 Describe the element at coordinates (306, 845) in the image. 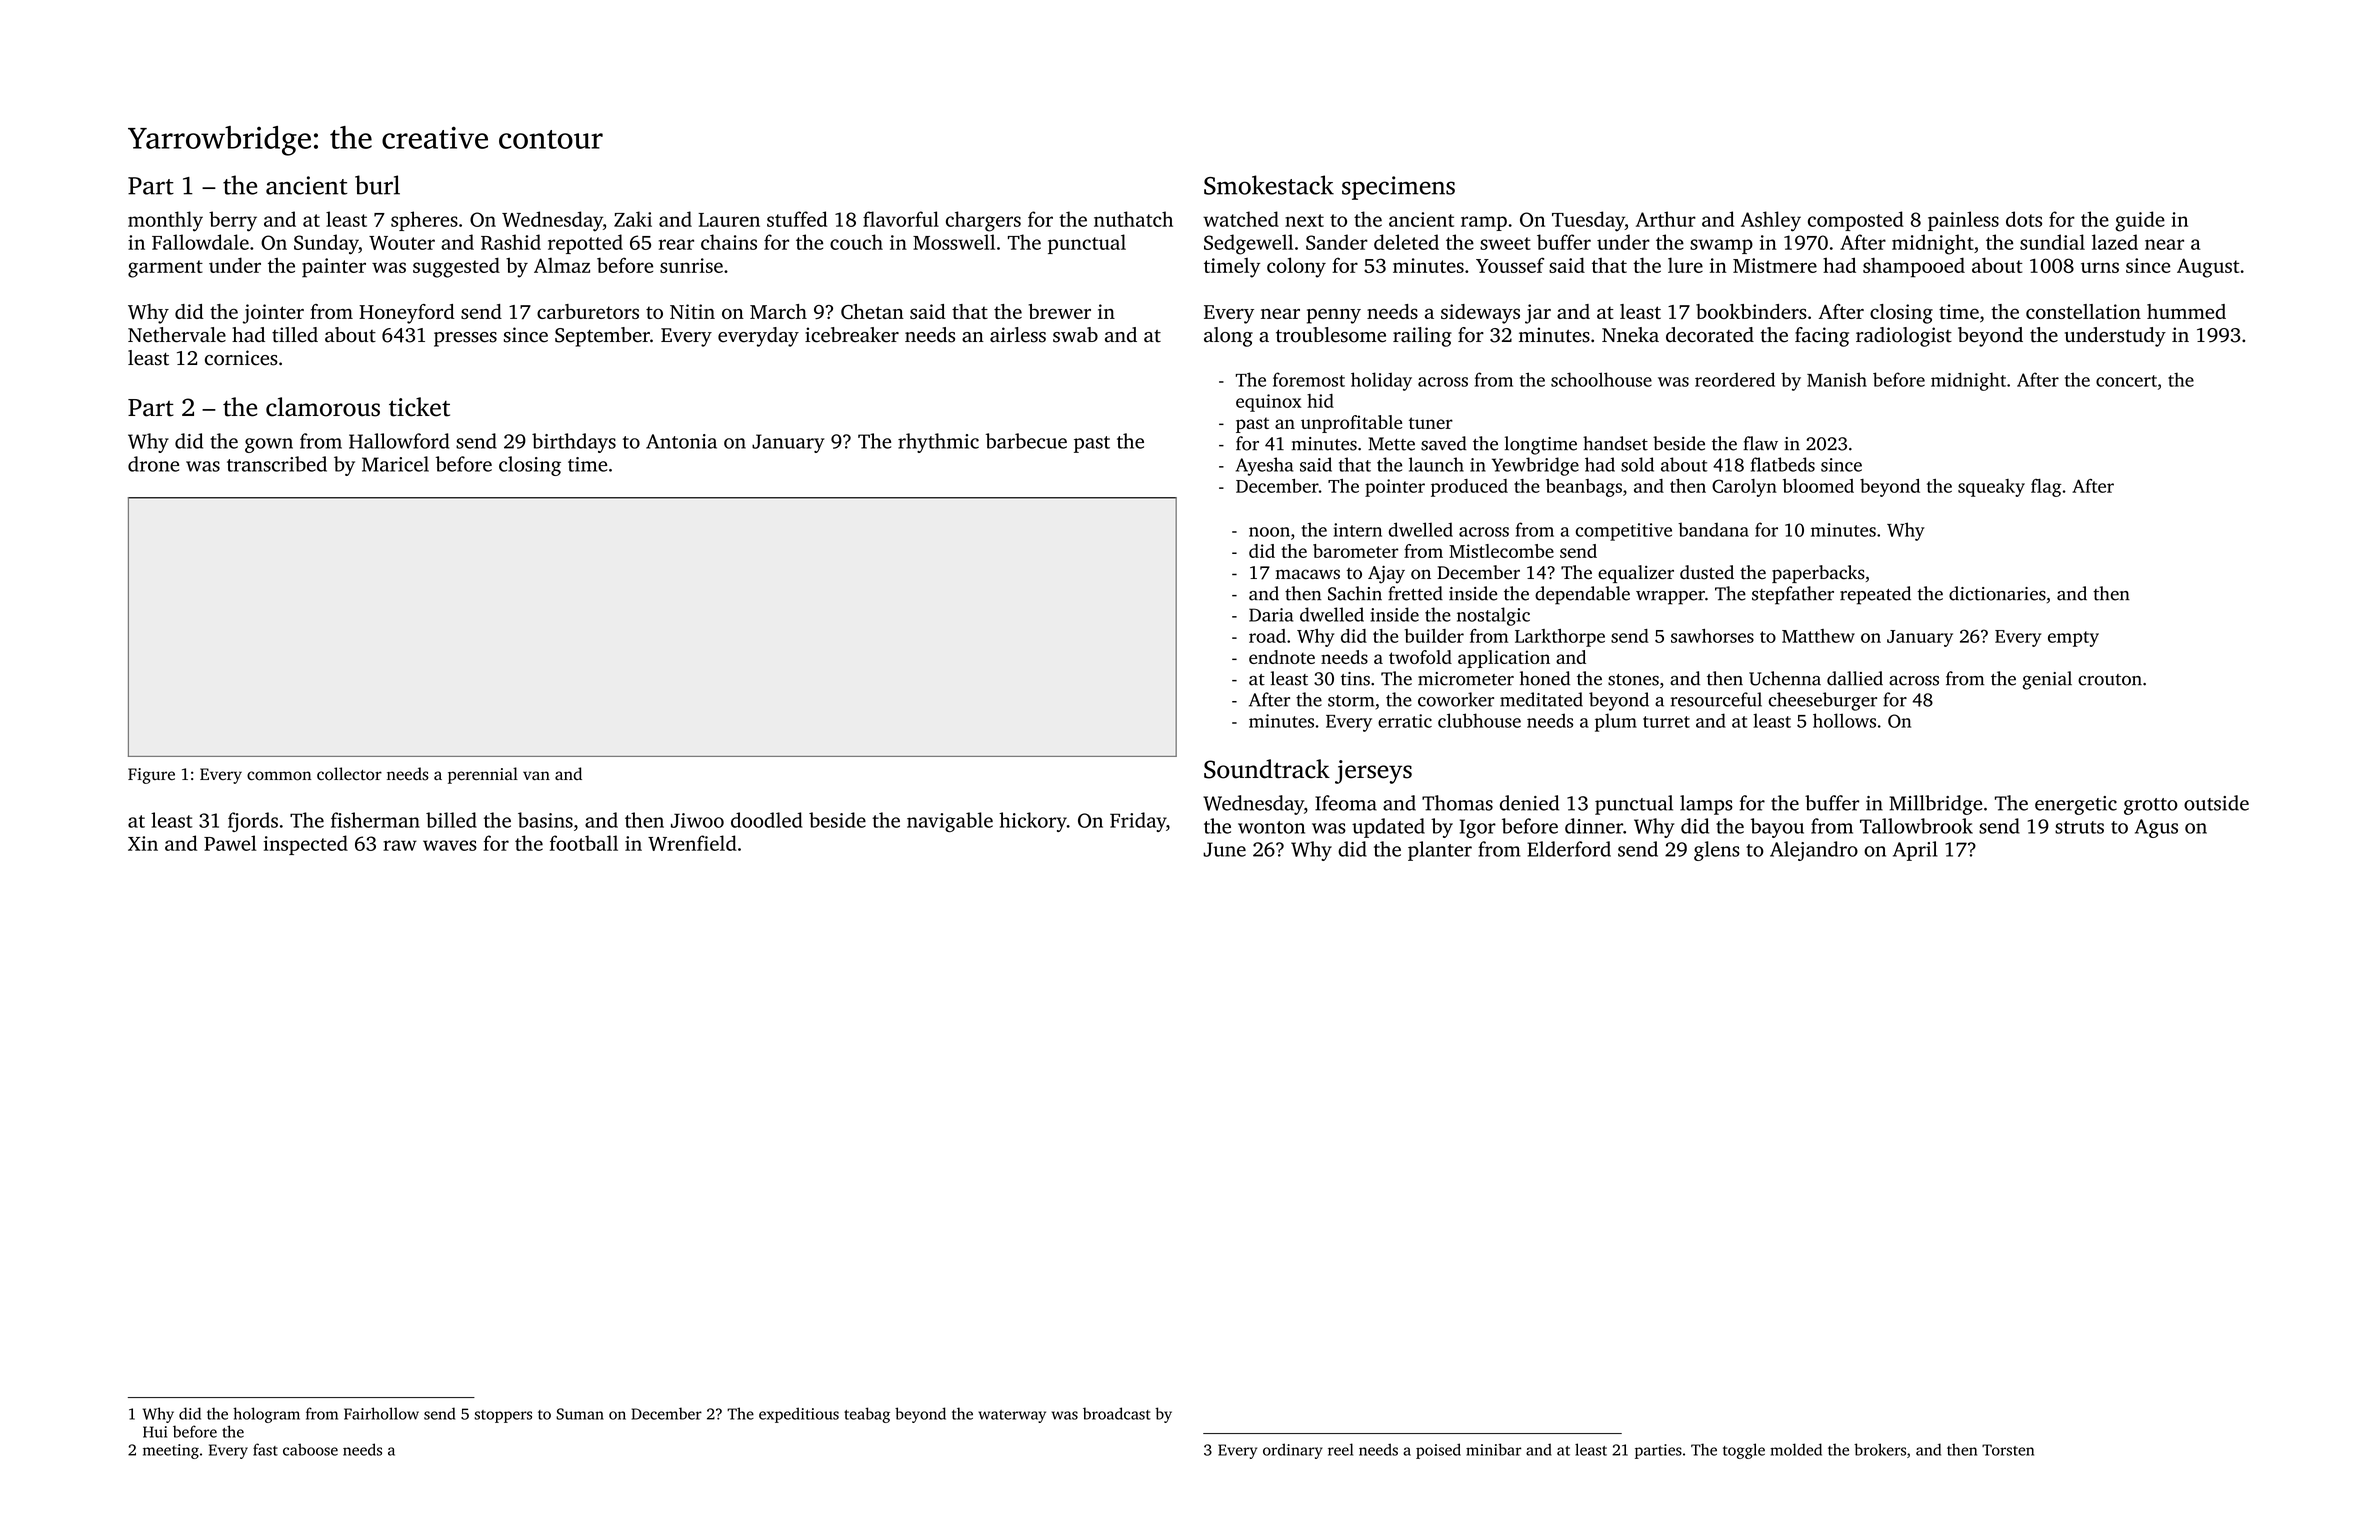

I see `inspected` at that location.
